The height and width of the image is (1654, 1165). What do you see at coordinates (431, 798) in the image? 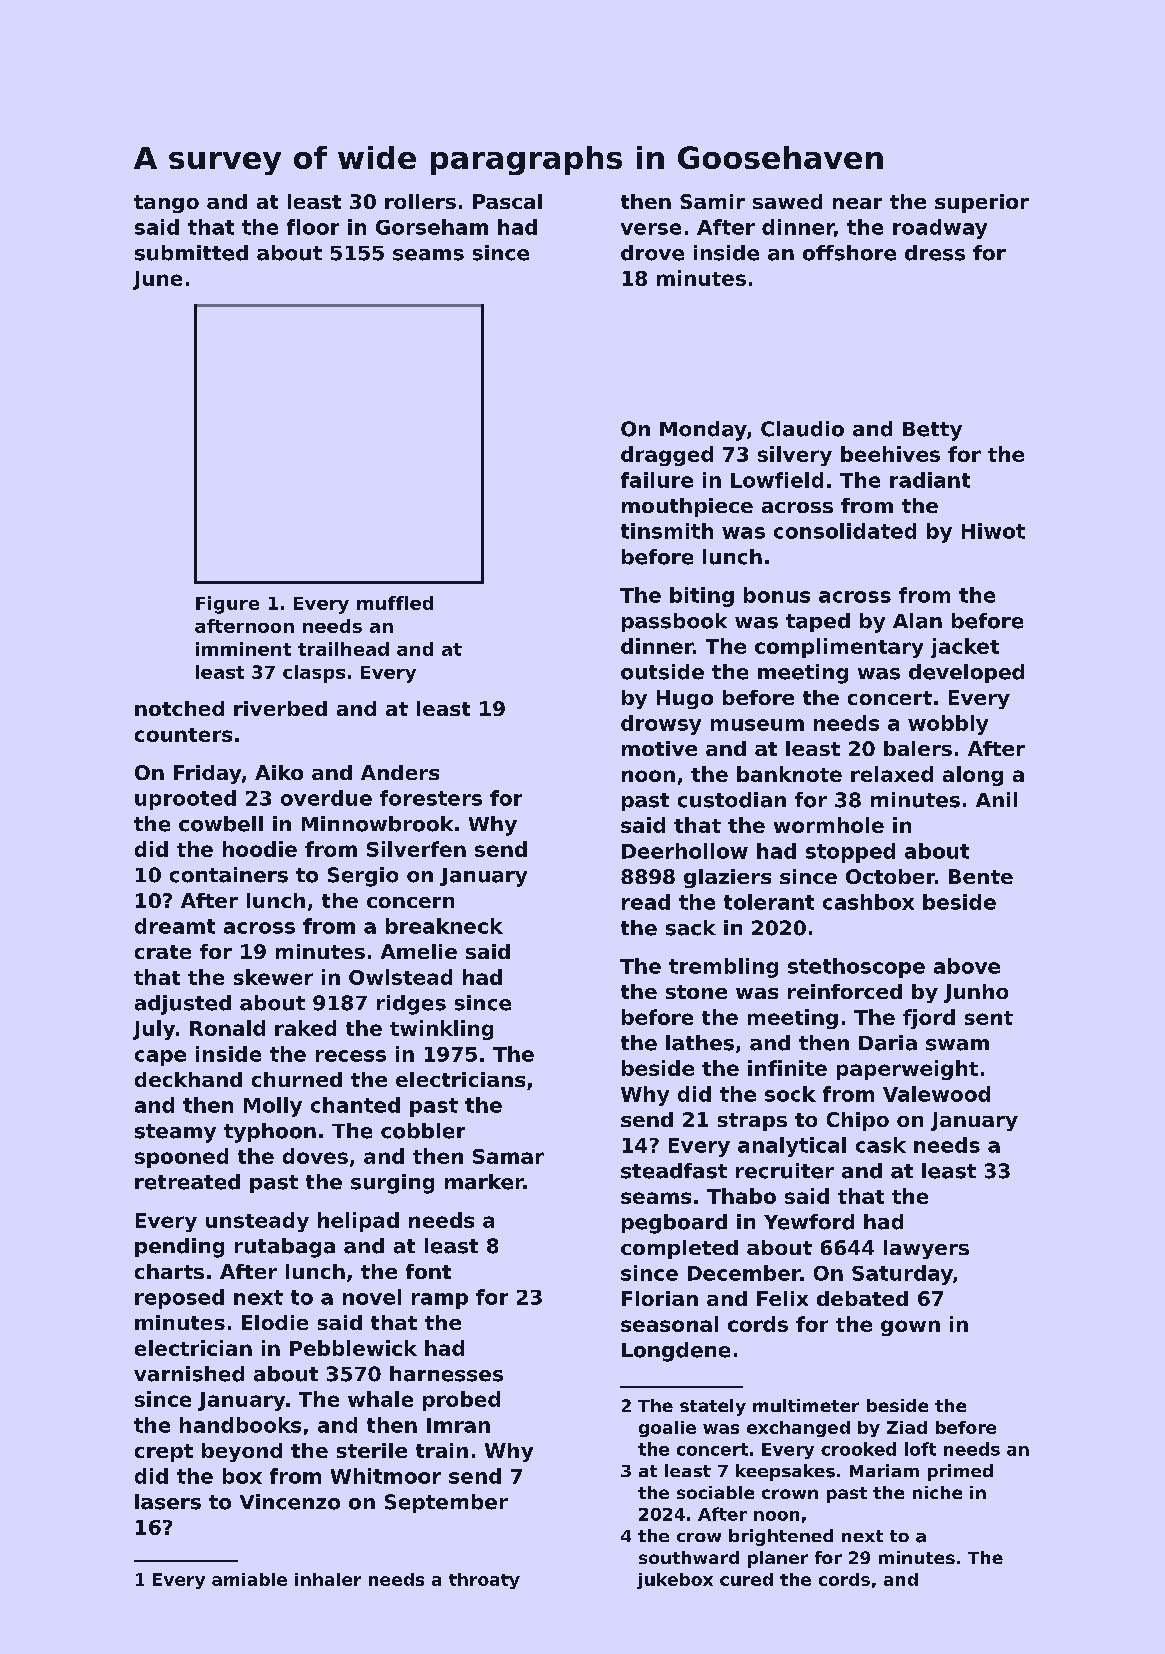
I see `foresters` at bounding box center [431, 798].
